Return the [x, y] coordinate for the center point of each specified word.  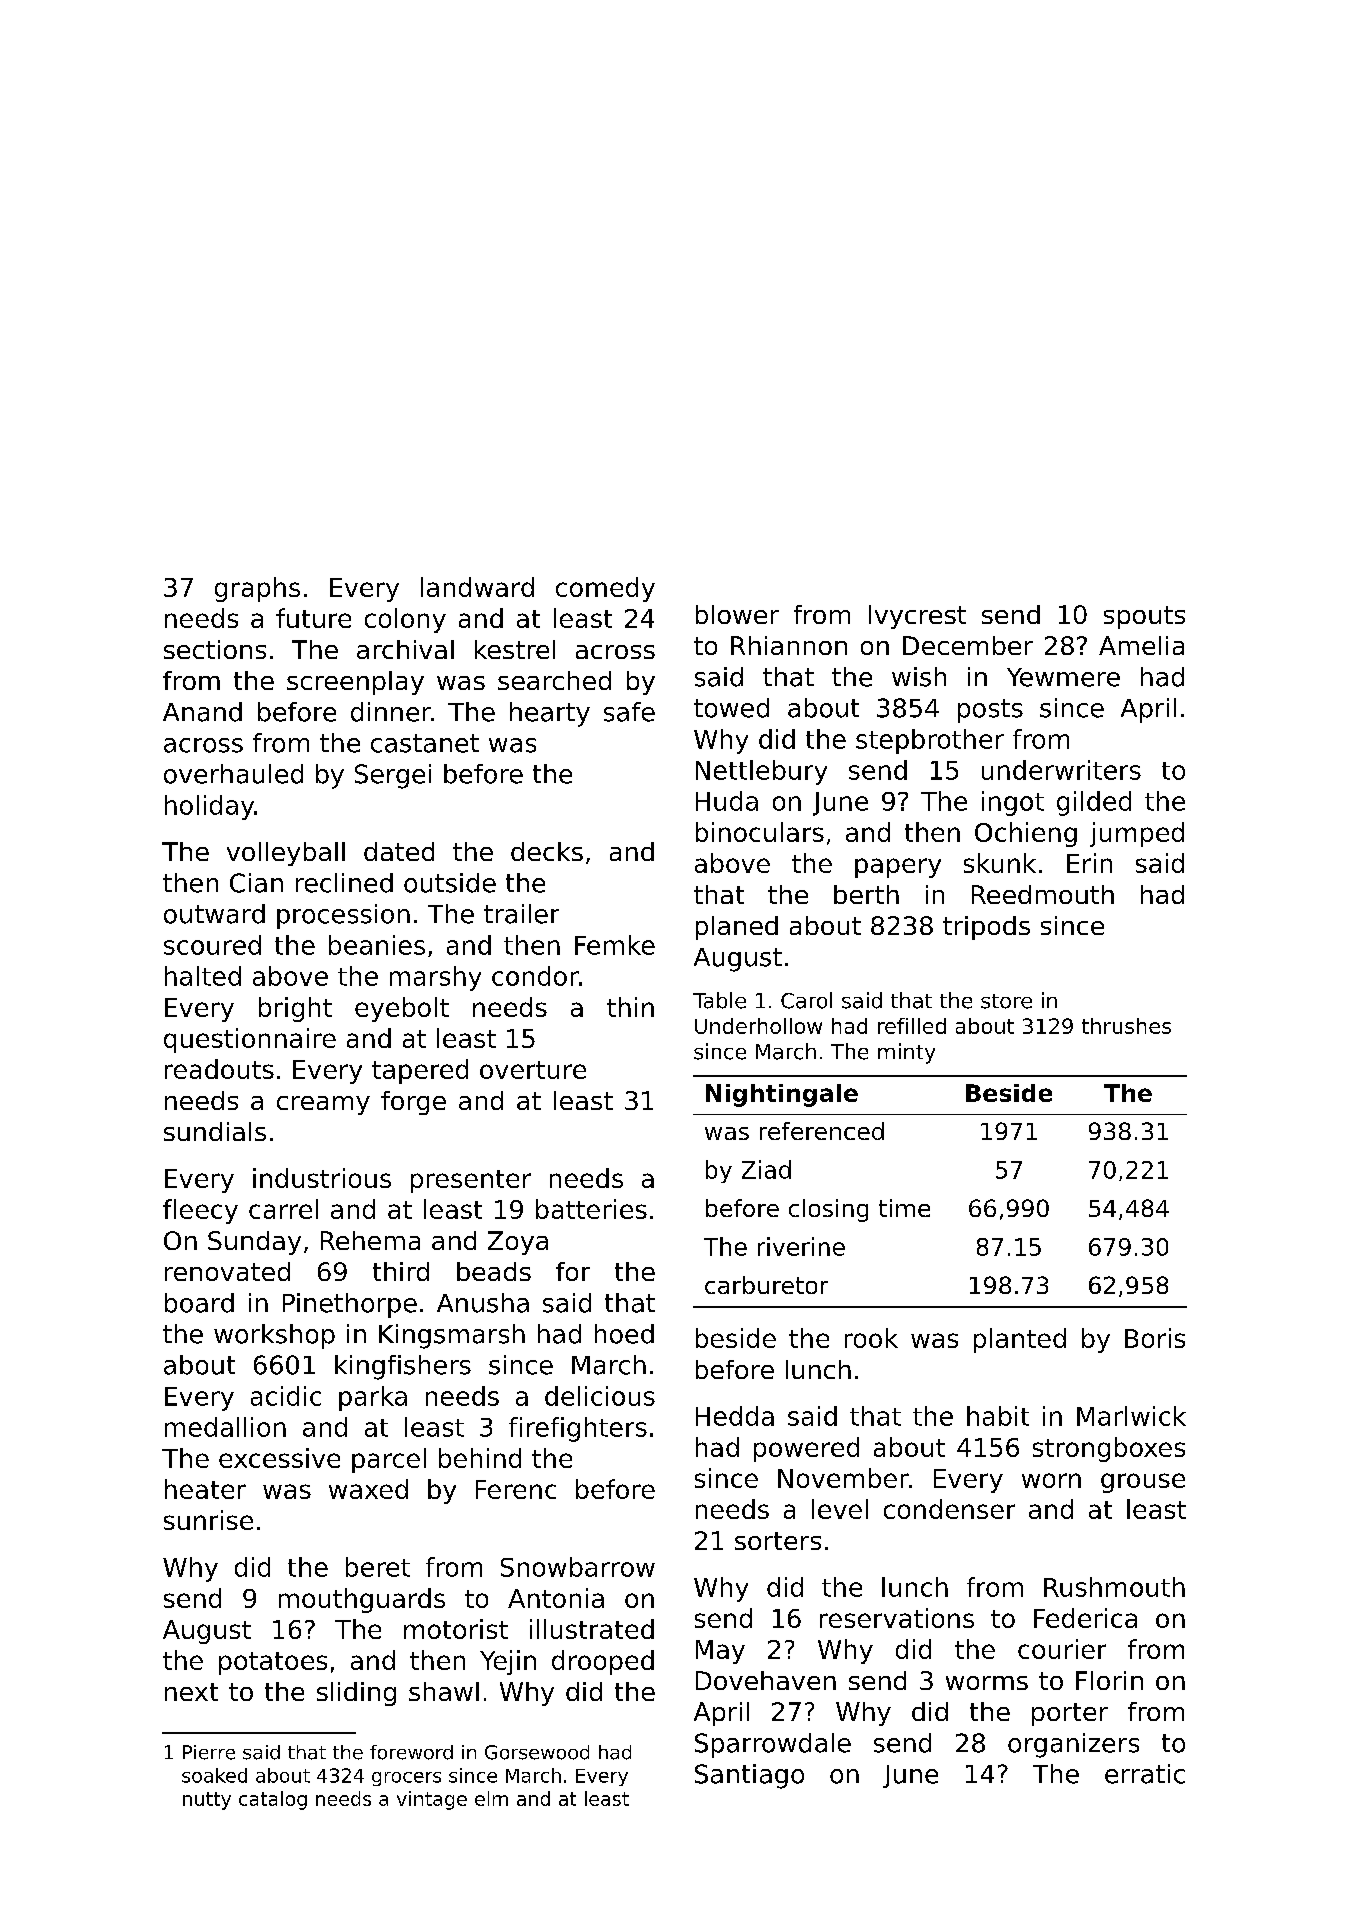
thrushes [1126, 1026]
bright [295, 1009]
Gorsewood [537, 1752]
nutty [207, 1801]
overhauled [233, 774]
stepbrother [930, 741]
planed [737, 928]
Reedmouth [1043, 894]
